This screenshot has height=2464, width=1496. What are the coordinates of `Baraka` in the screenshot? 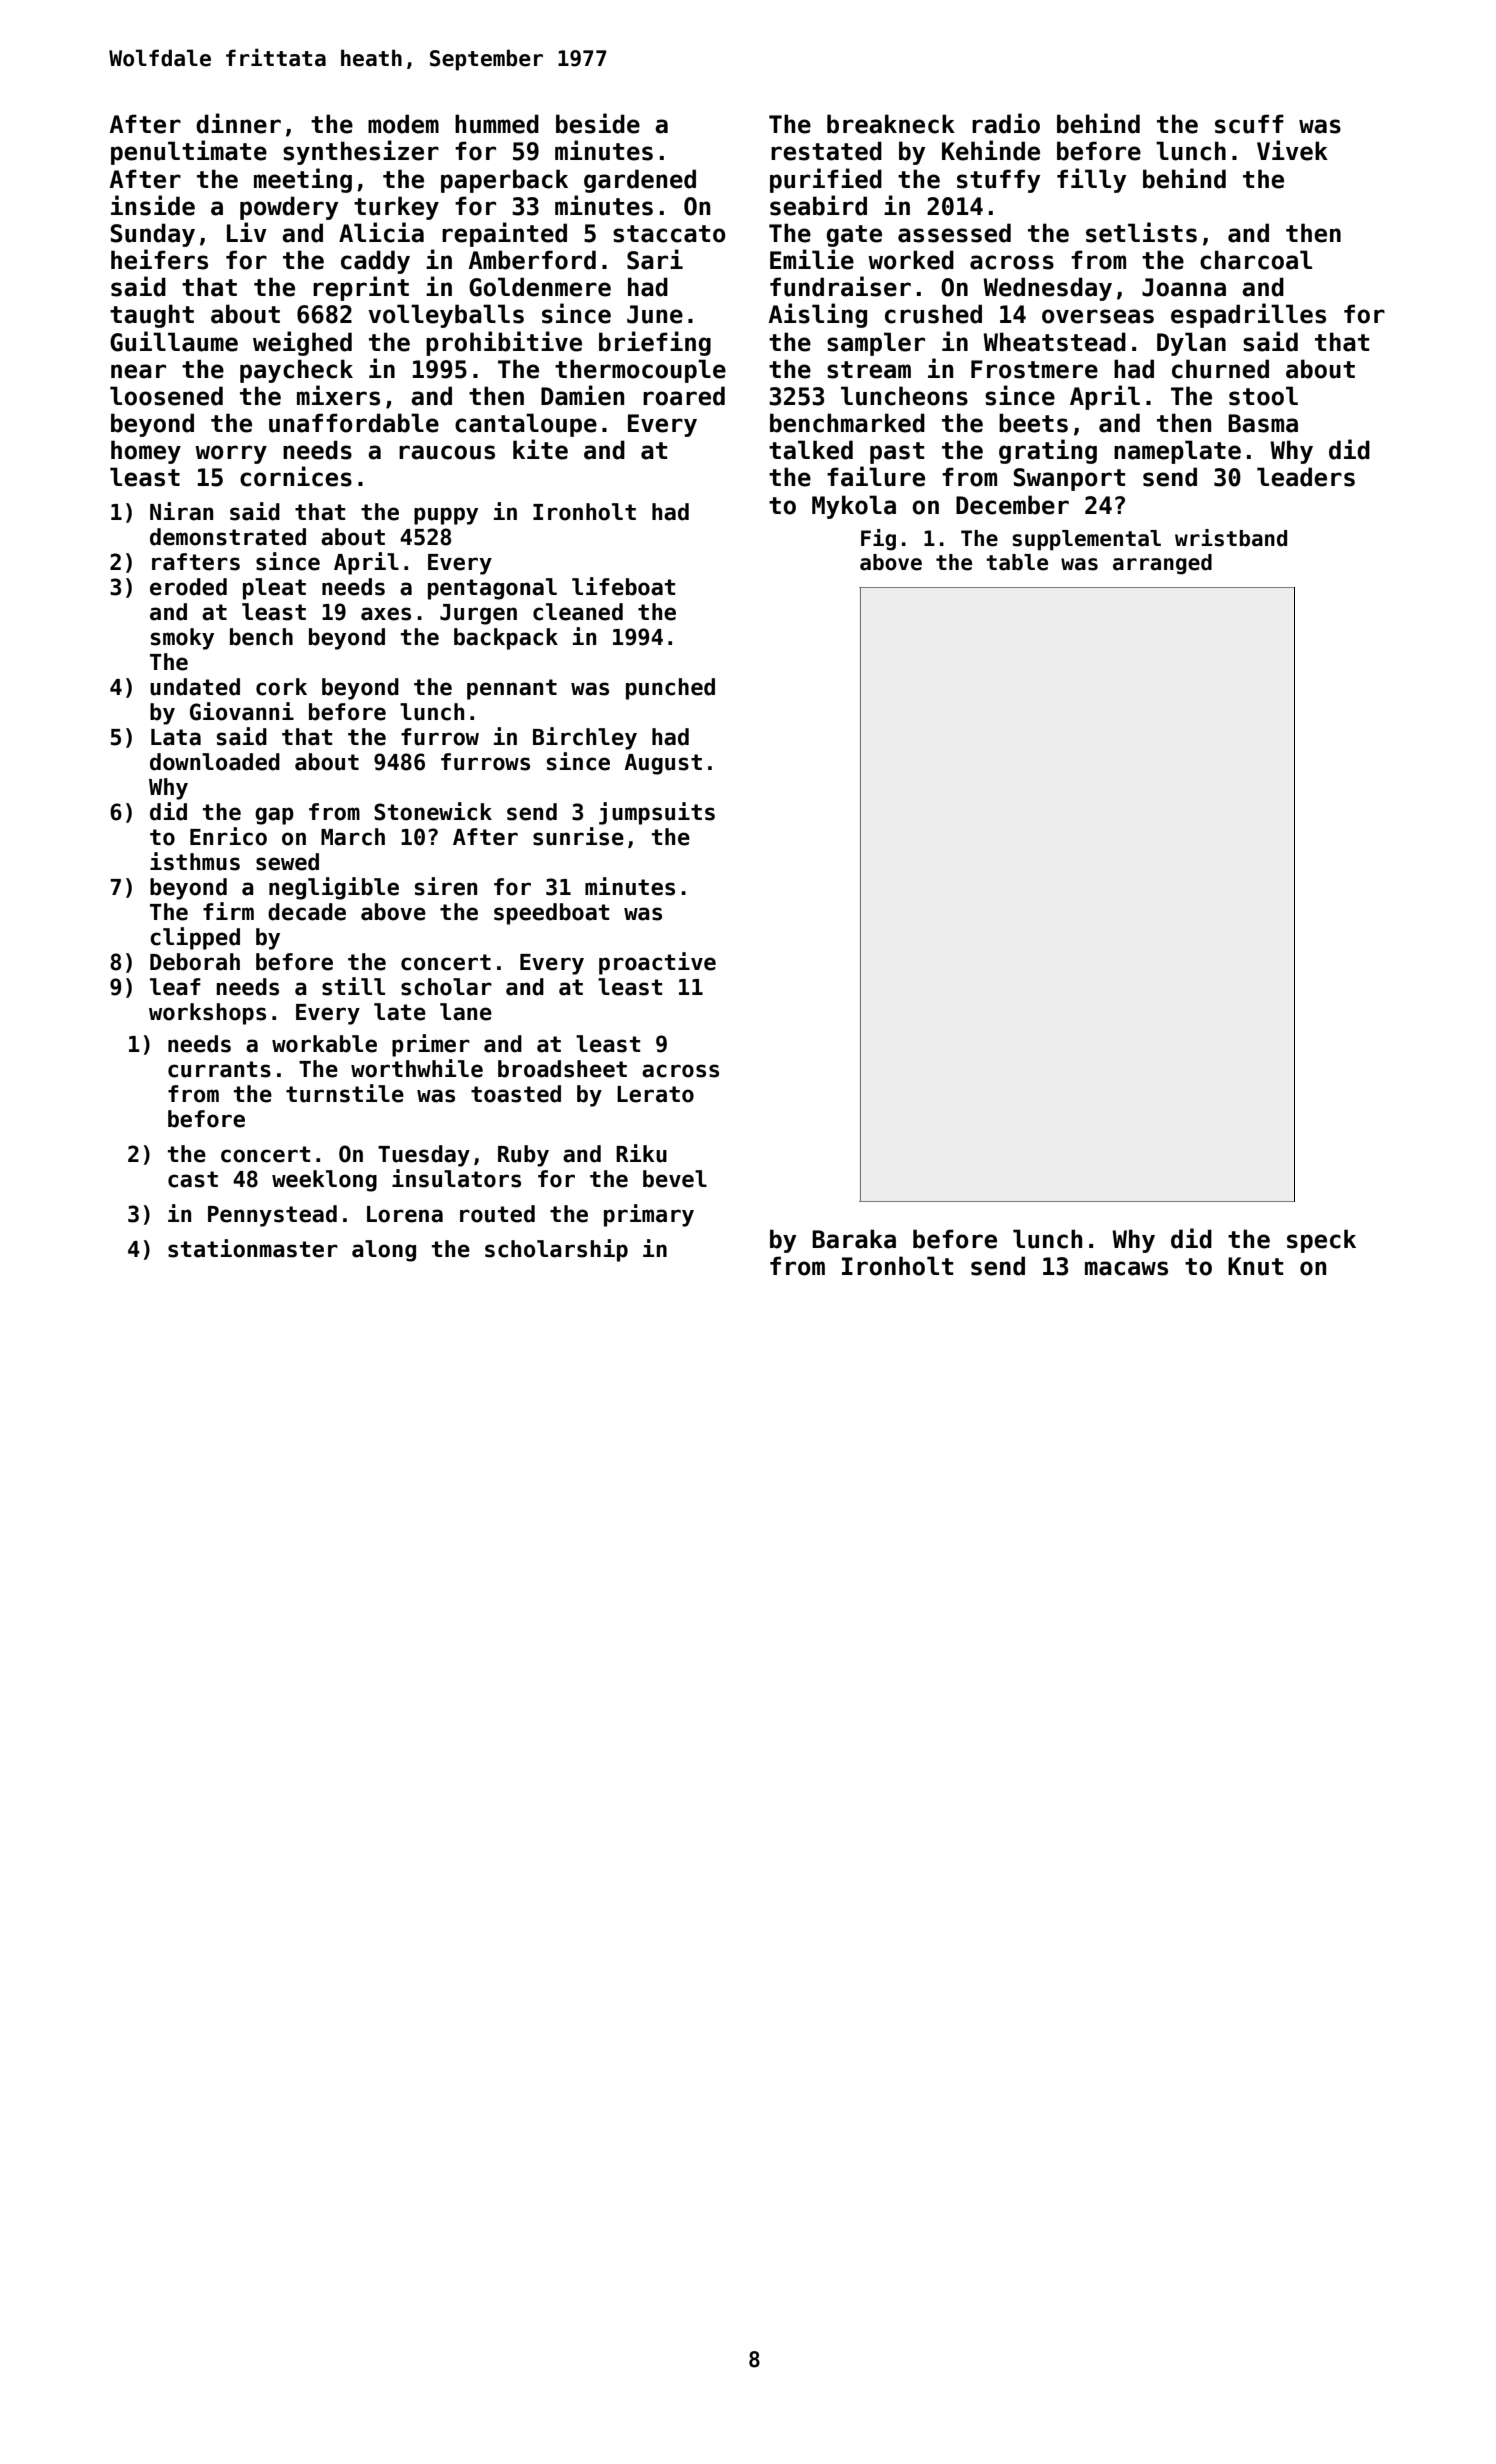 It's located at (854, 1239).
